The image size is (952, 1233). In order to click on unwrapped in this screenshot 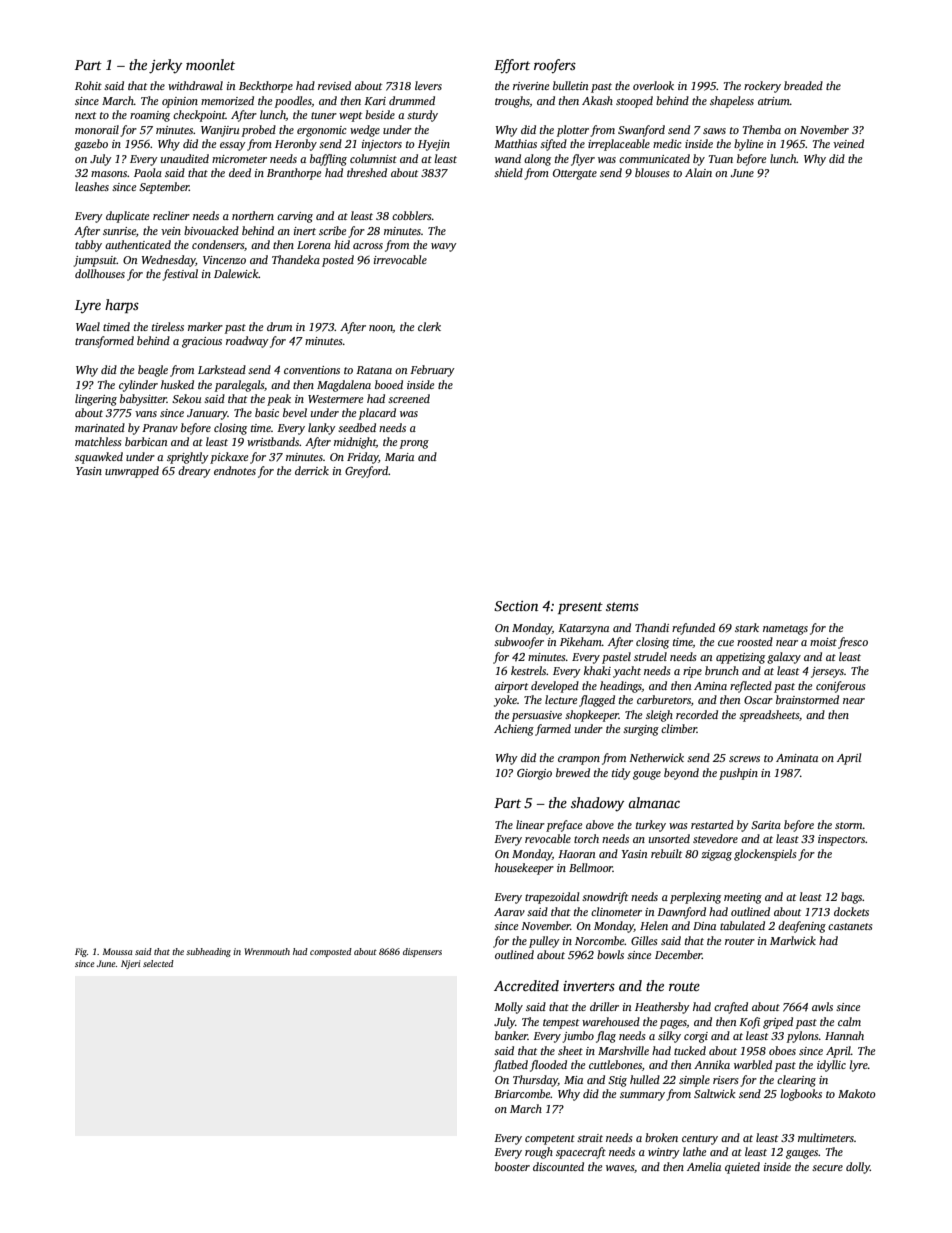, I will do `click(132, 472)`.
